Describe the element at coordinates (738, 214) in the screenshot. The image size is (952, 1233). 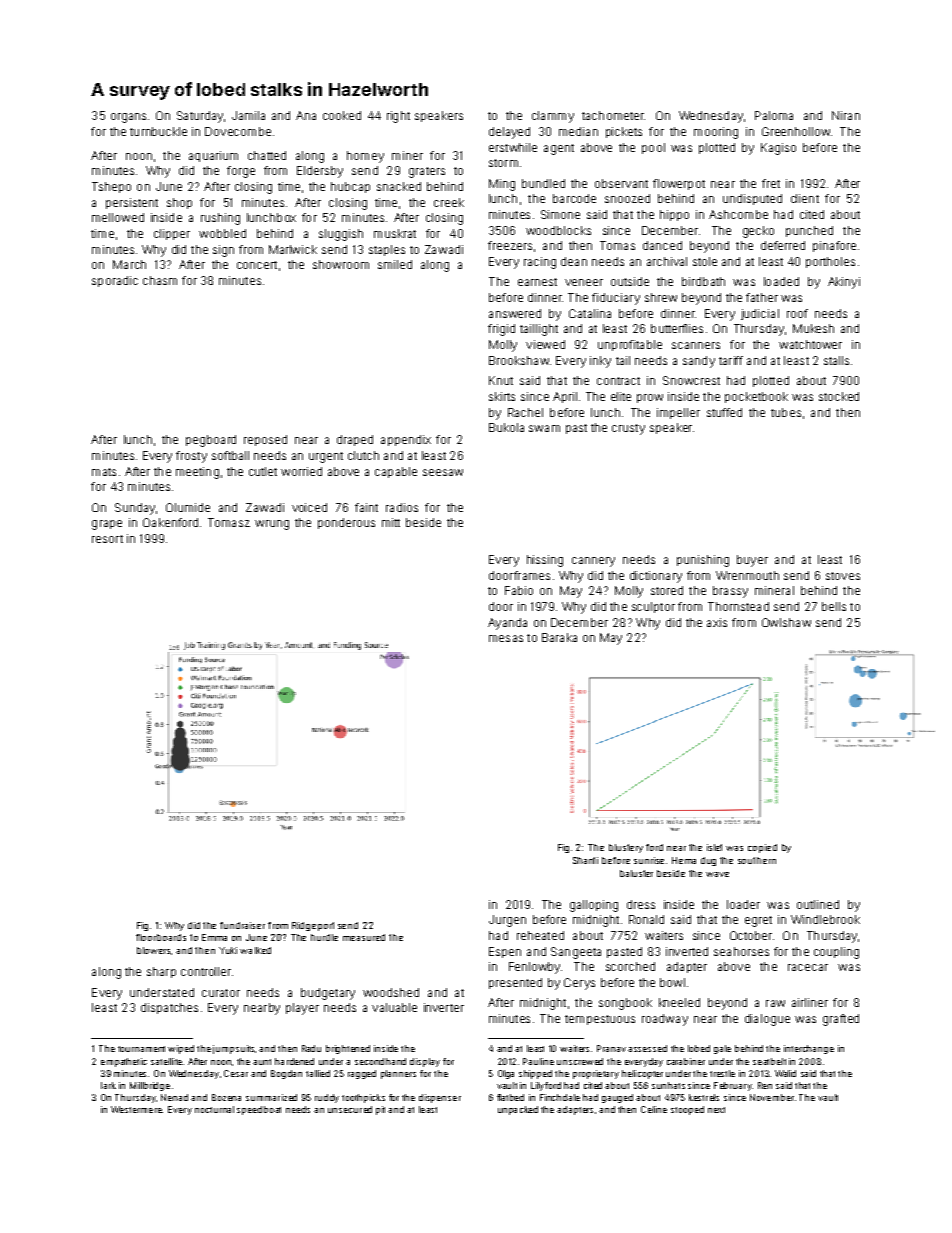
I see `Ashcombe` at that location.
